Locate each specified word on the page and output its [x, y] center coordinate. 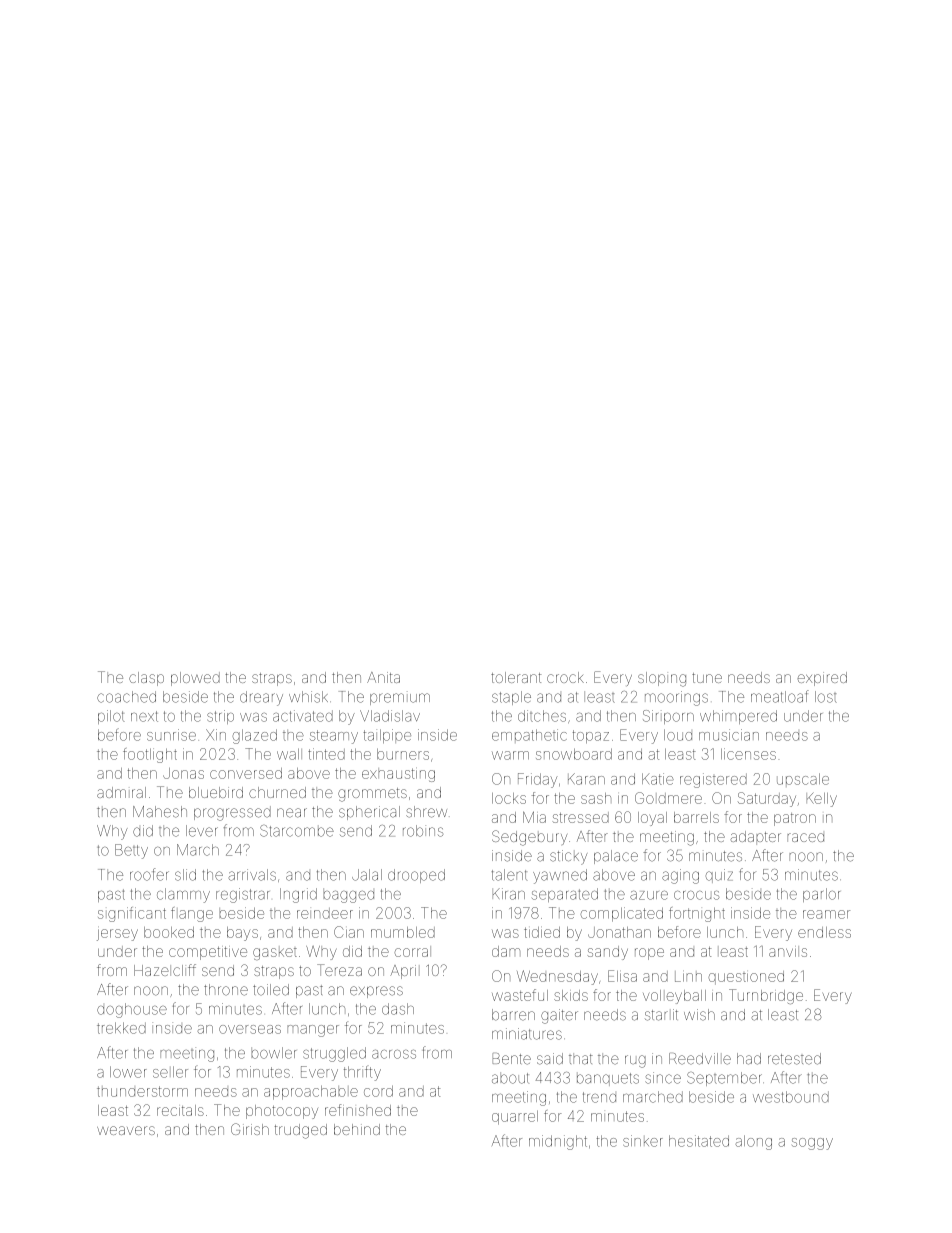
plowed [195, 679]
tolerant [516, 677]
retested [794, 1059]
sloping [662, 679]
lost [826, 697]
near [292, 813]
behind [357, 1129]
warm [510, 755]
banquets [608, 1079]
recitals [180, 1110]
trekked [121, 1028]
